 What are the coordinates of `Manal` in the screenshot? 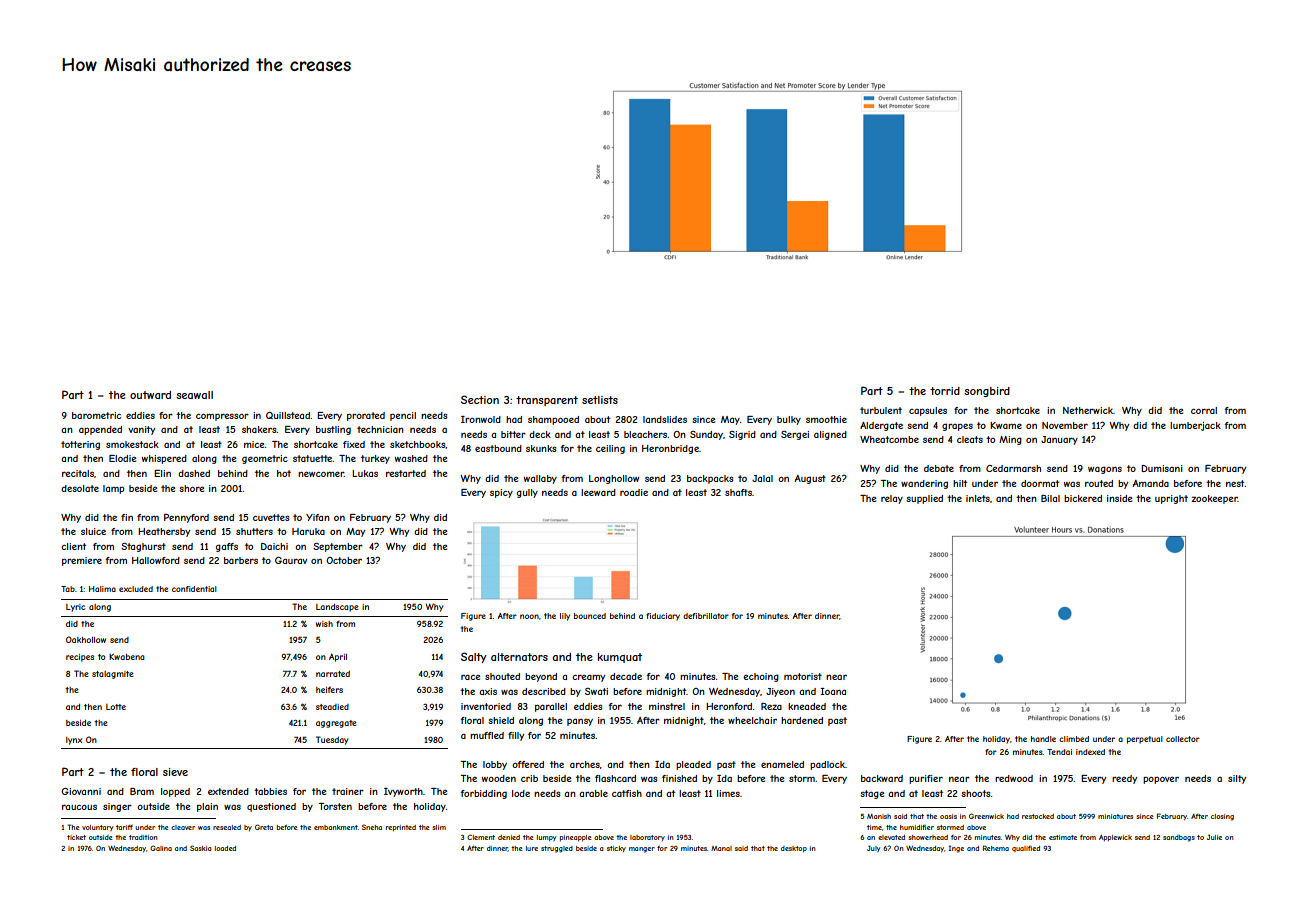 It's located at (721, 848).
